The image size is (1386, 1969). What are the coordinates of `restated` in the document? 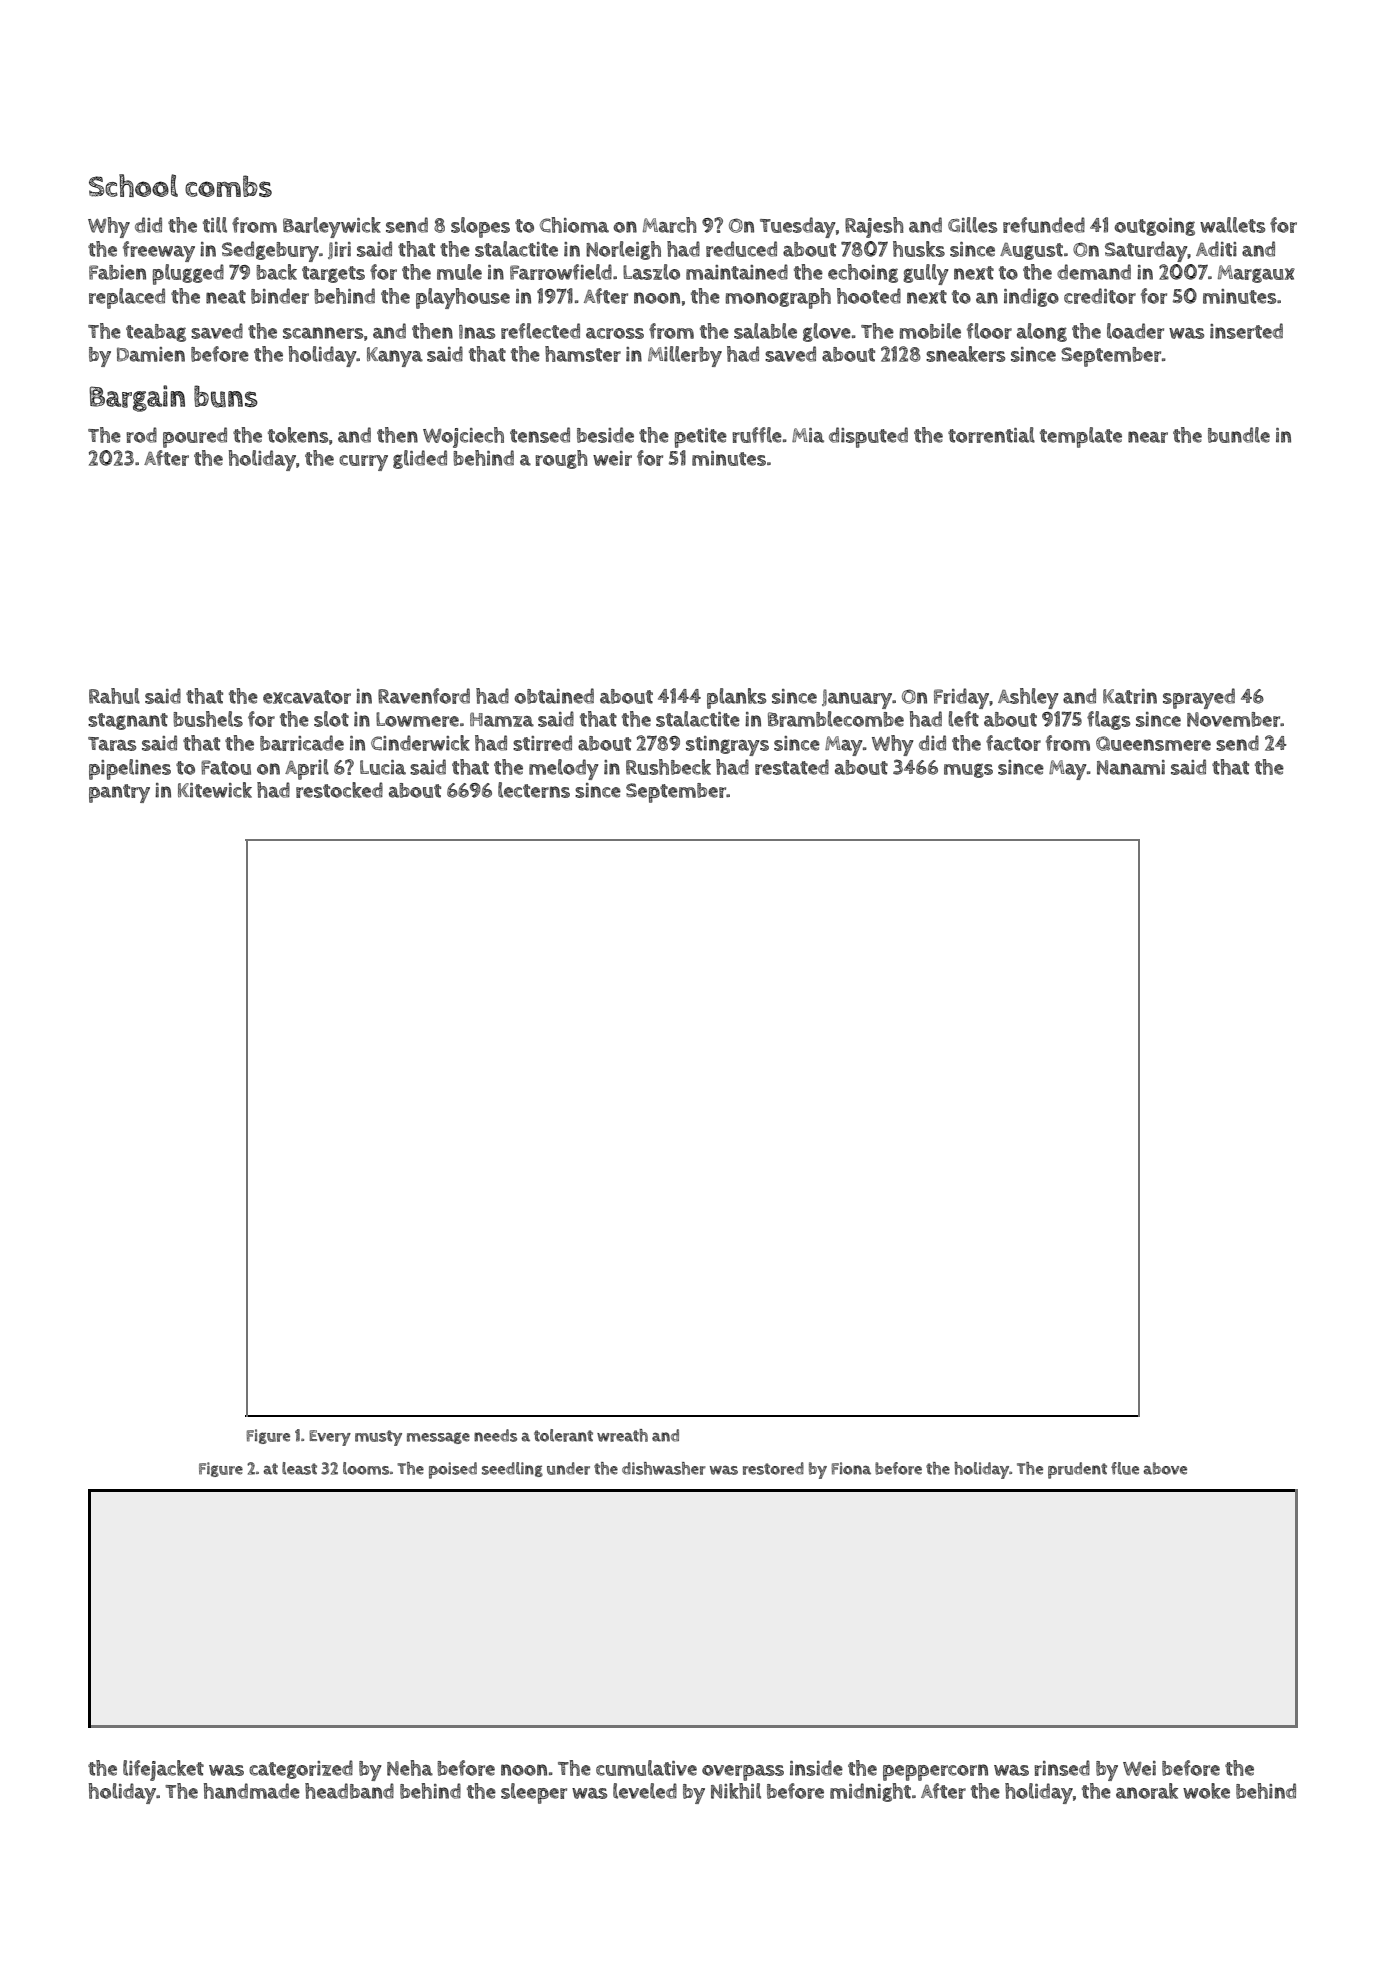 It's located at (792, 767).
